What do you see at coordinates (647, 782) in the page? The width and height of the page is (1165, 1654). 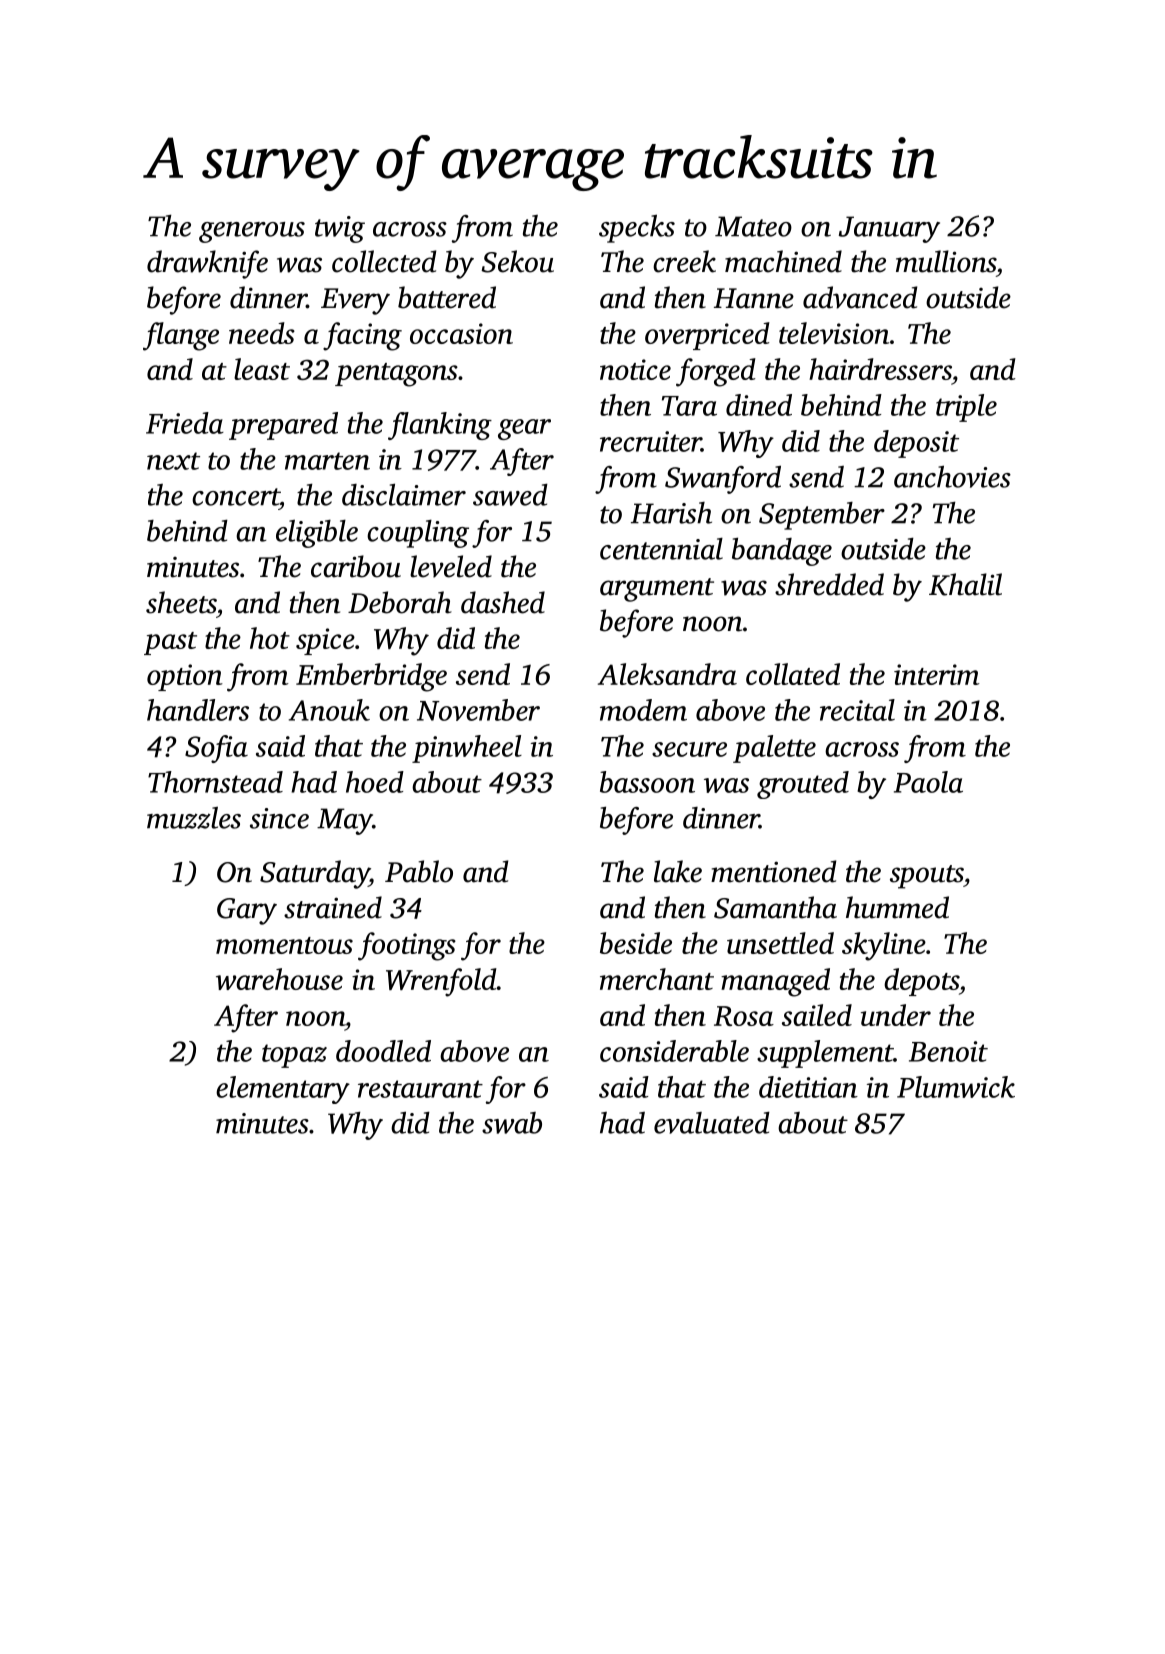 I see `bassoon` at bounding box center [647, 782].
